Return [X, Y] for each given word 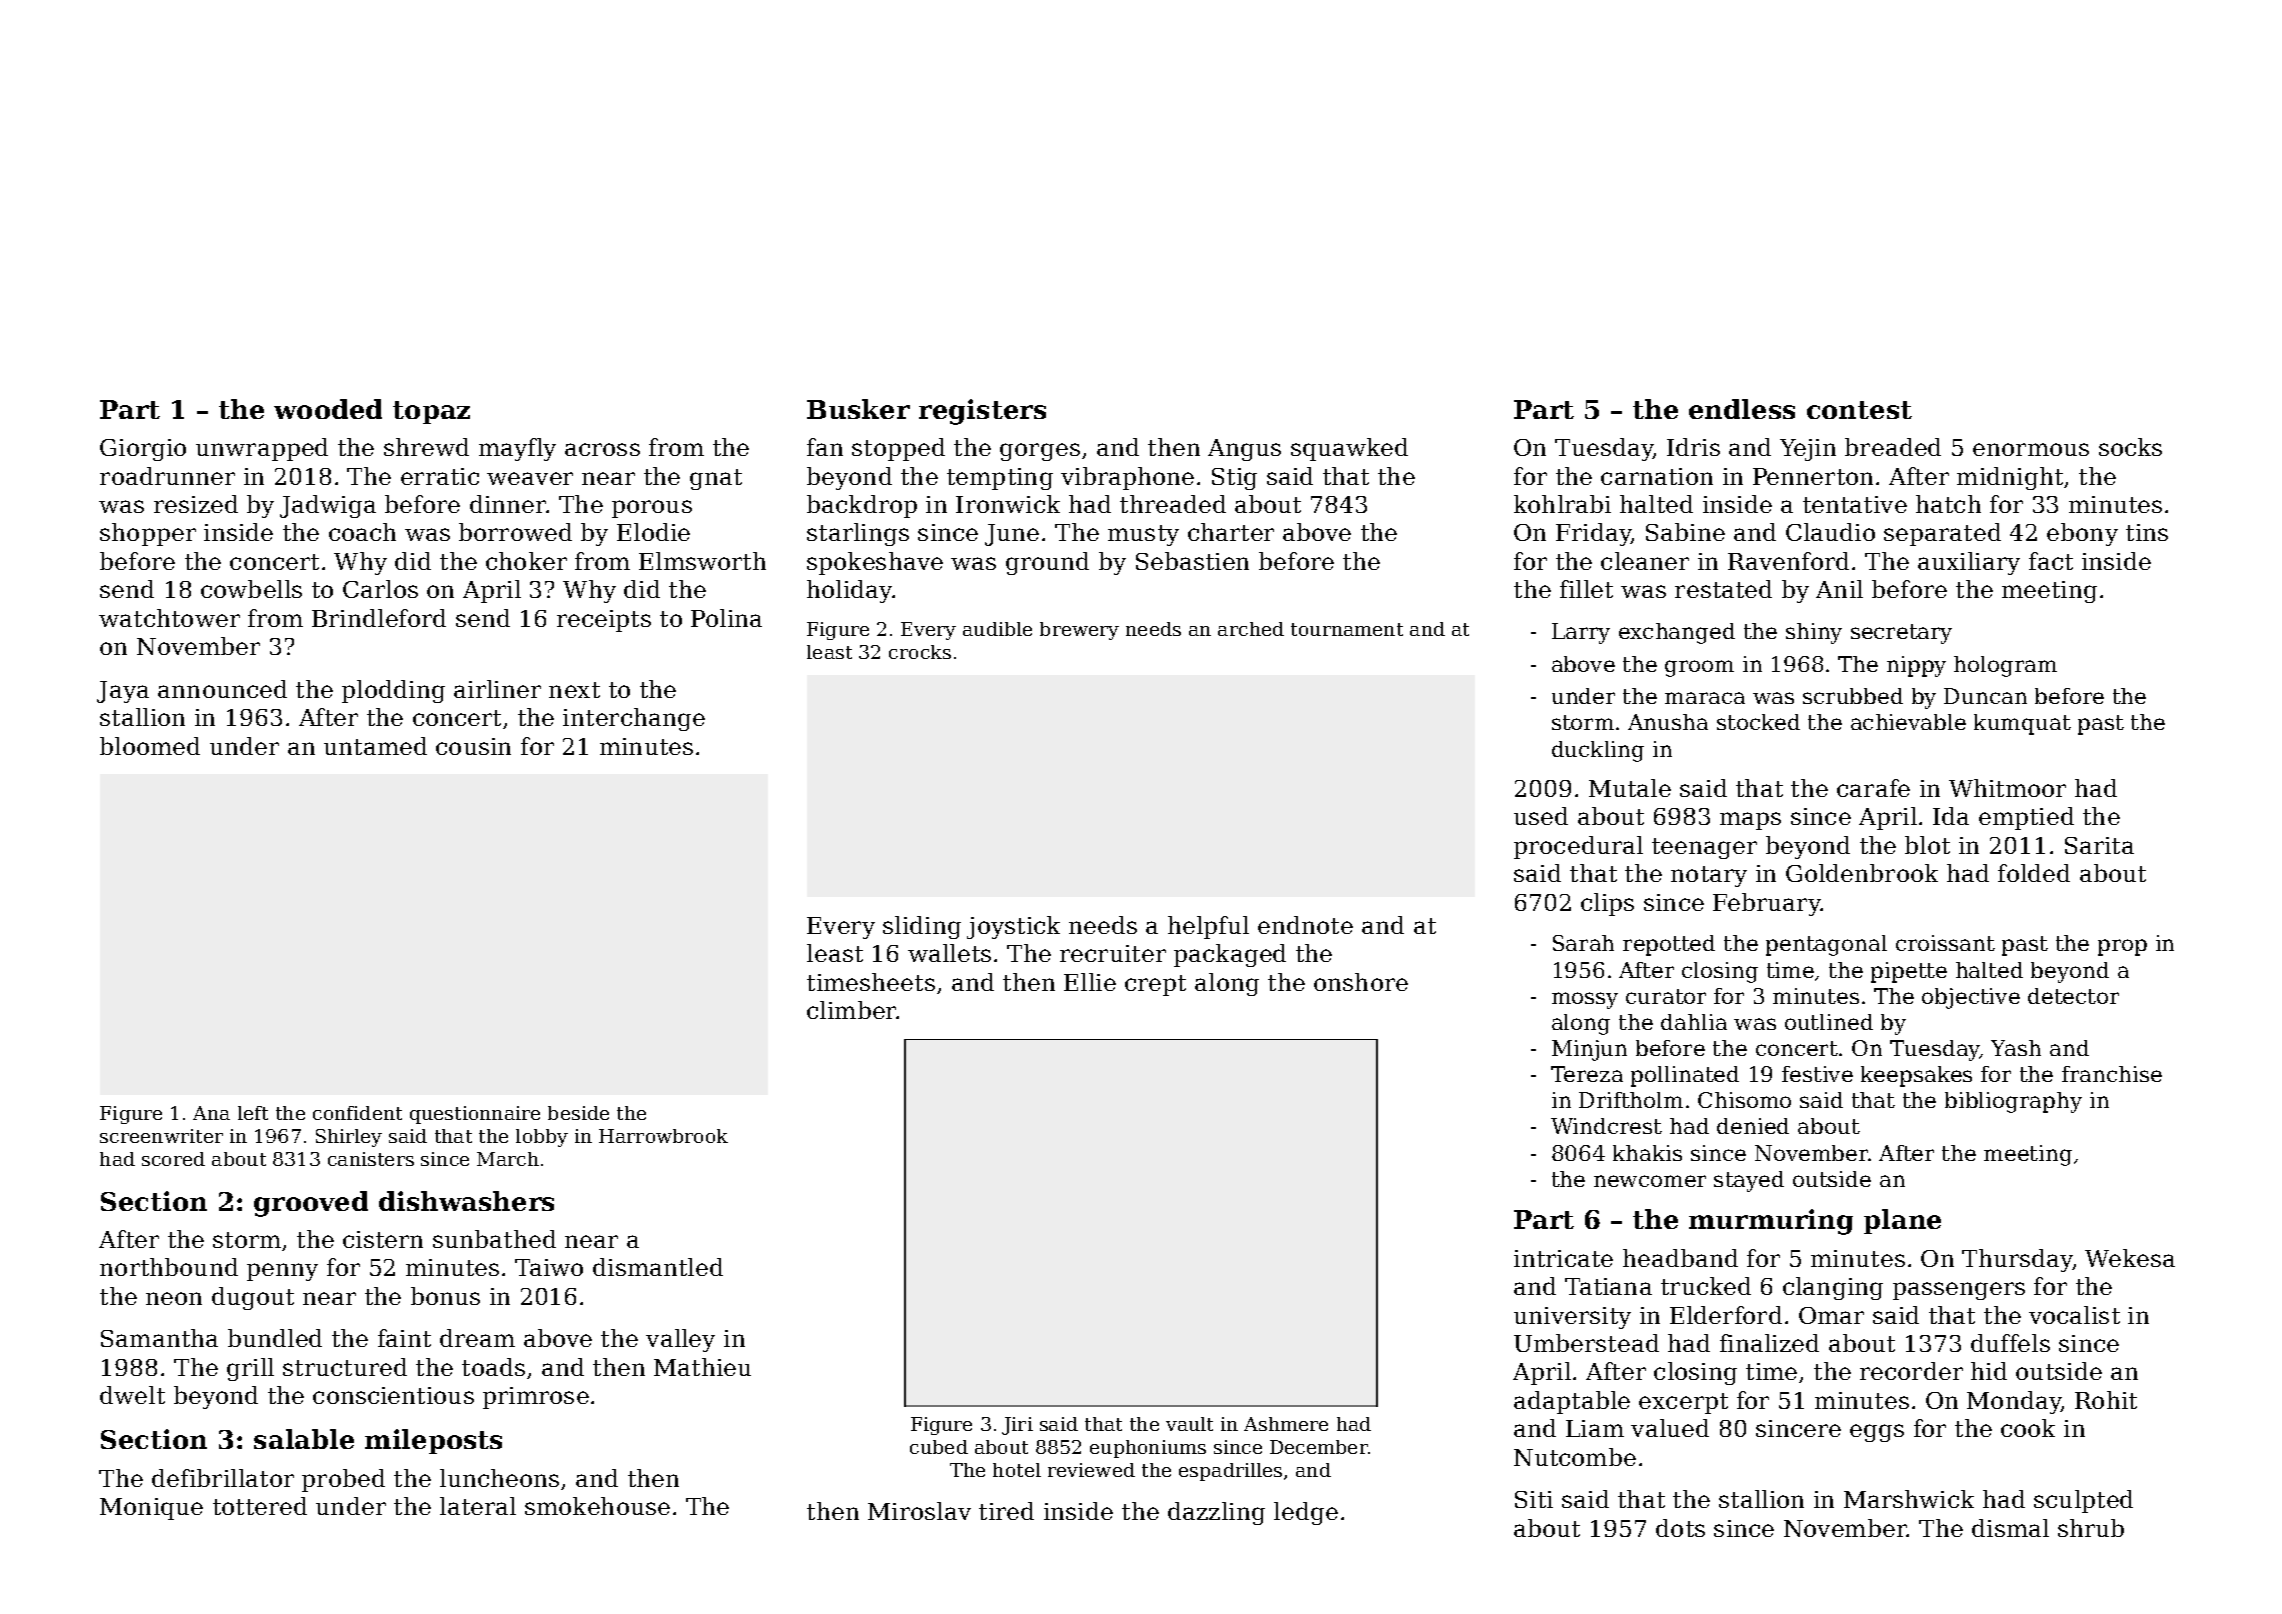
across [602, 449]
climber [852, 1010]
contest [1859, 410]
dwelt [132, 1395]
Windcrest [1606, 1126]
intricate [1563, 1258]
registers [982, 412]
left [253, 1113]
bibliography [2013, 1102]
